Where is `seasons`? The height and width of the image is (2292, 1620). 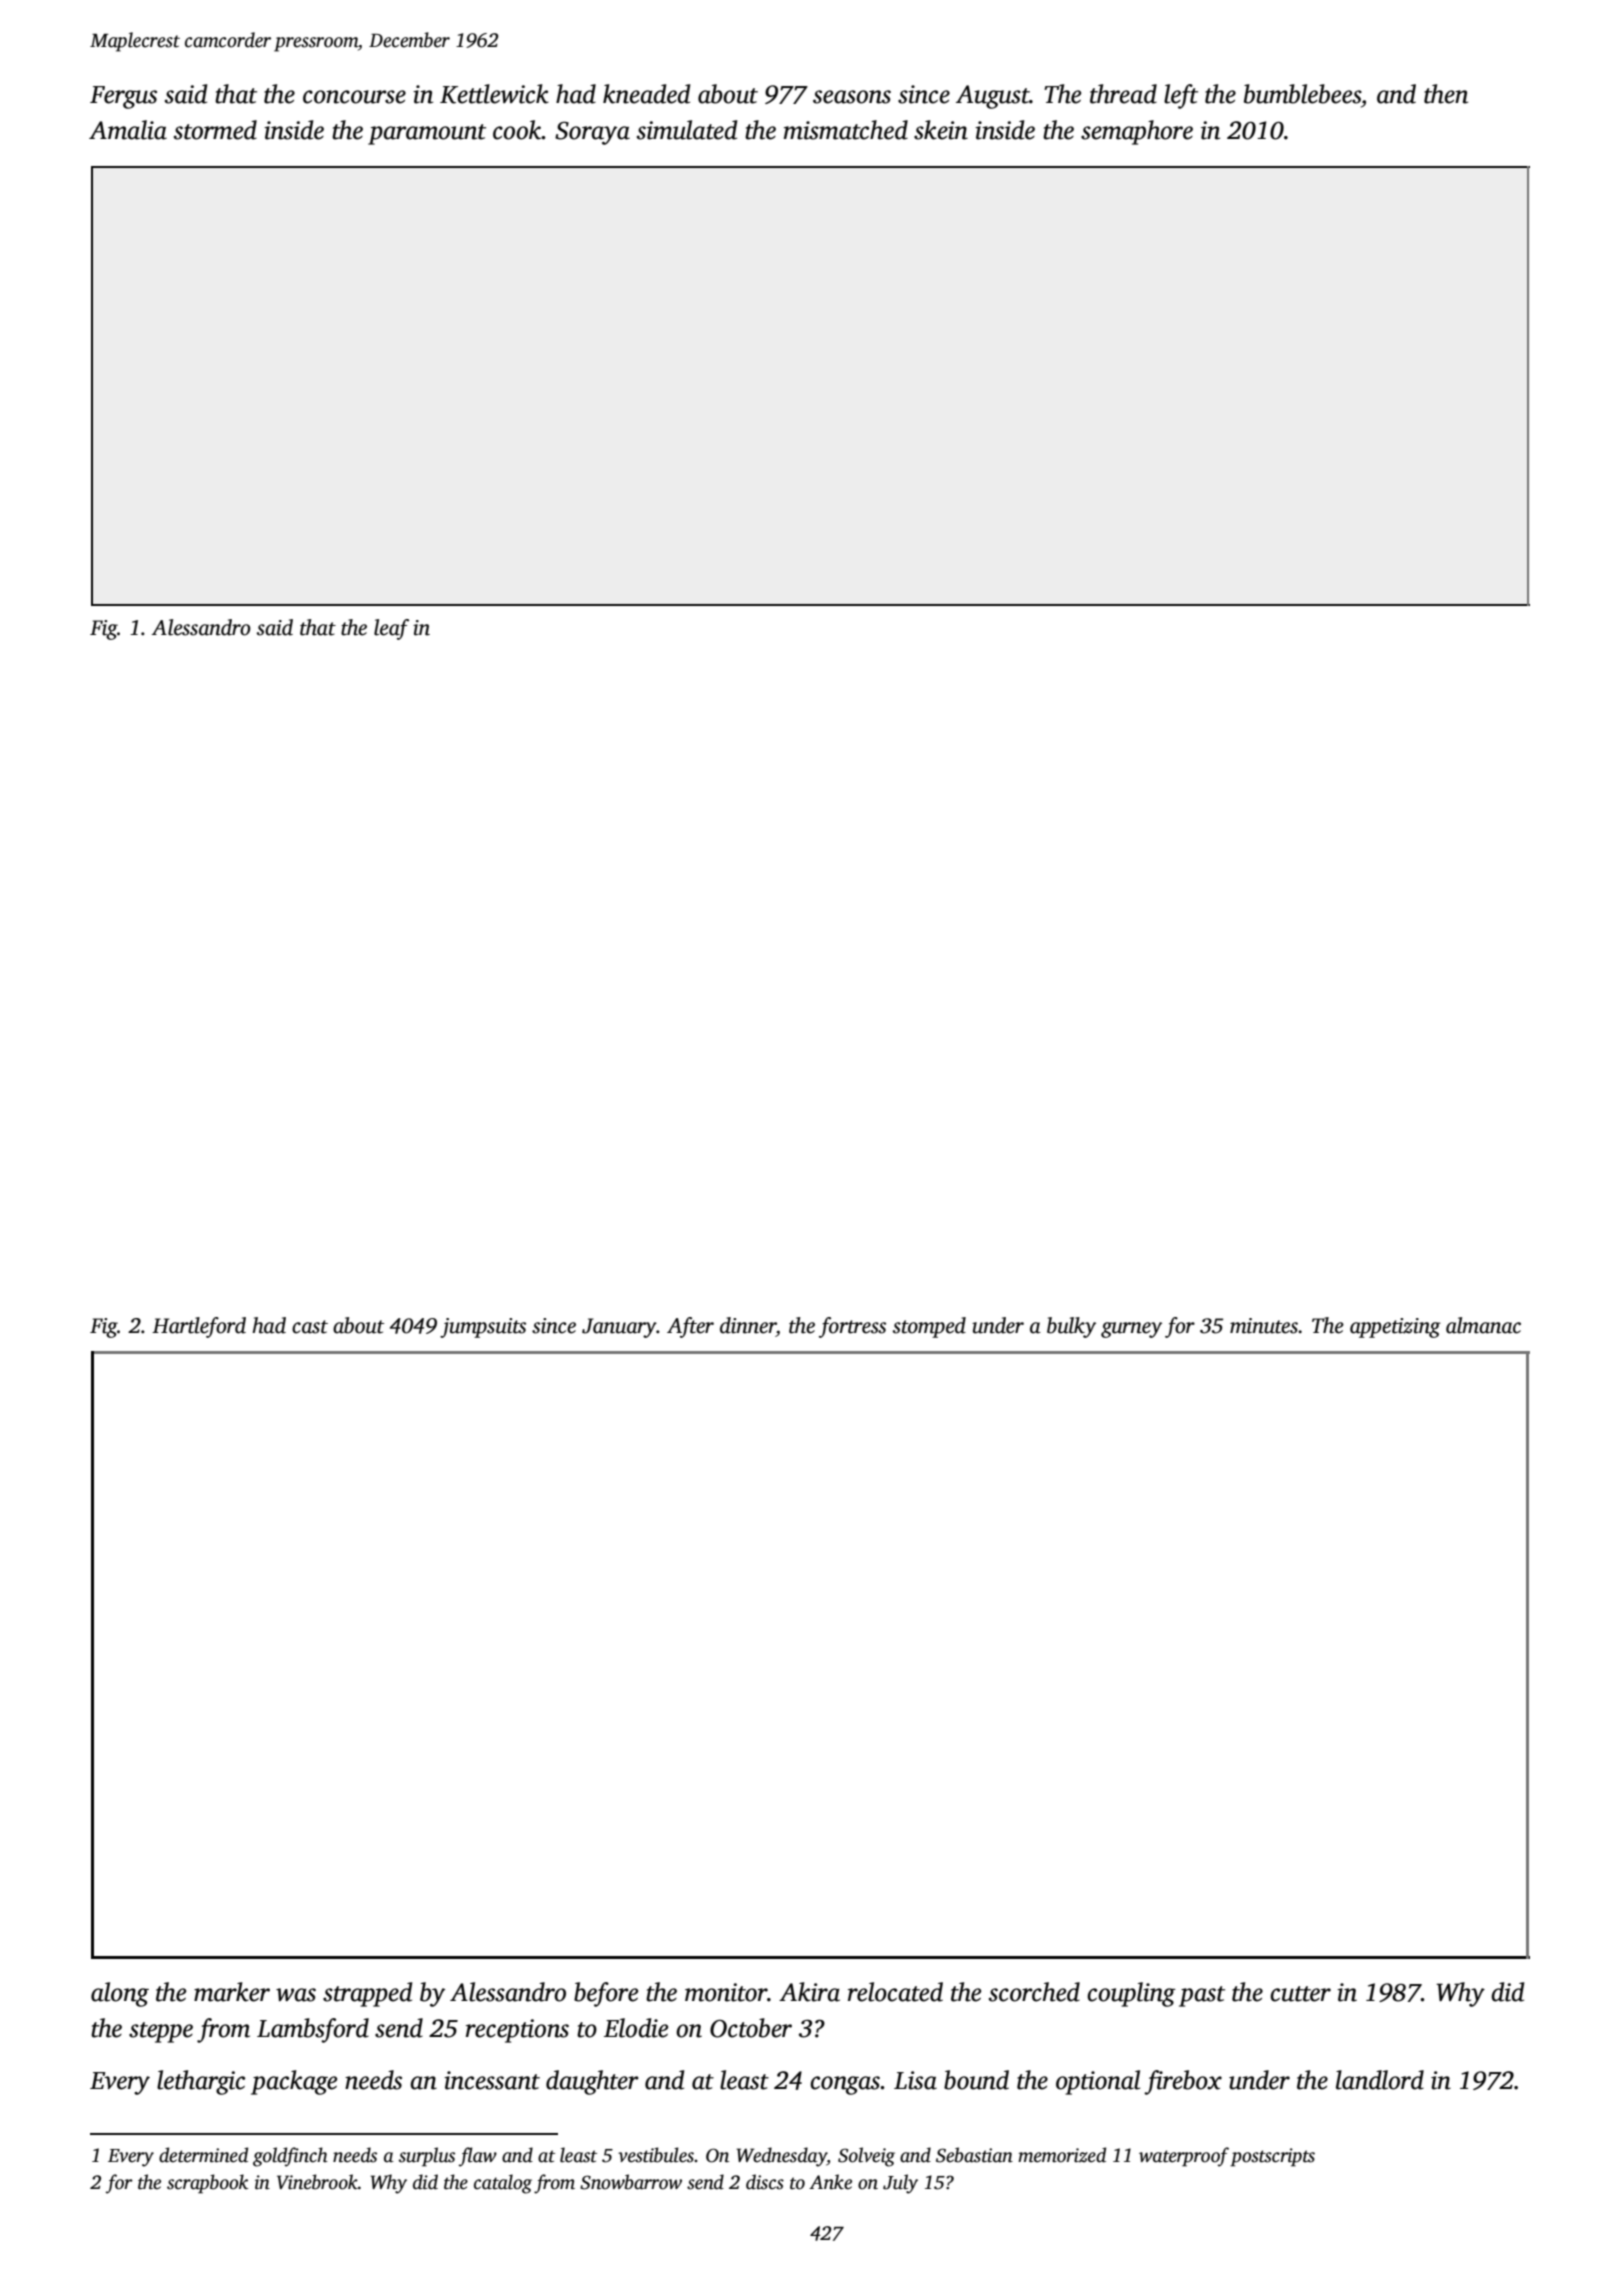 seasons is located at coordinates (852, 97).
